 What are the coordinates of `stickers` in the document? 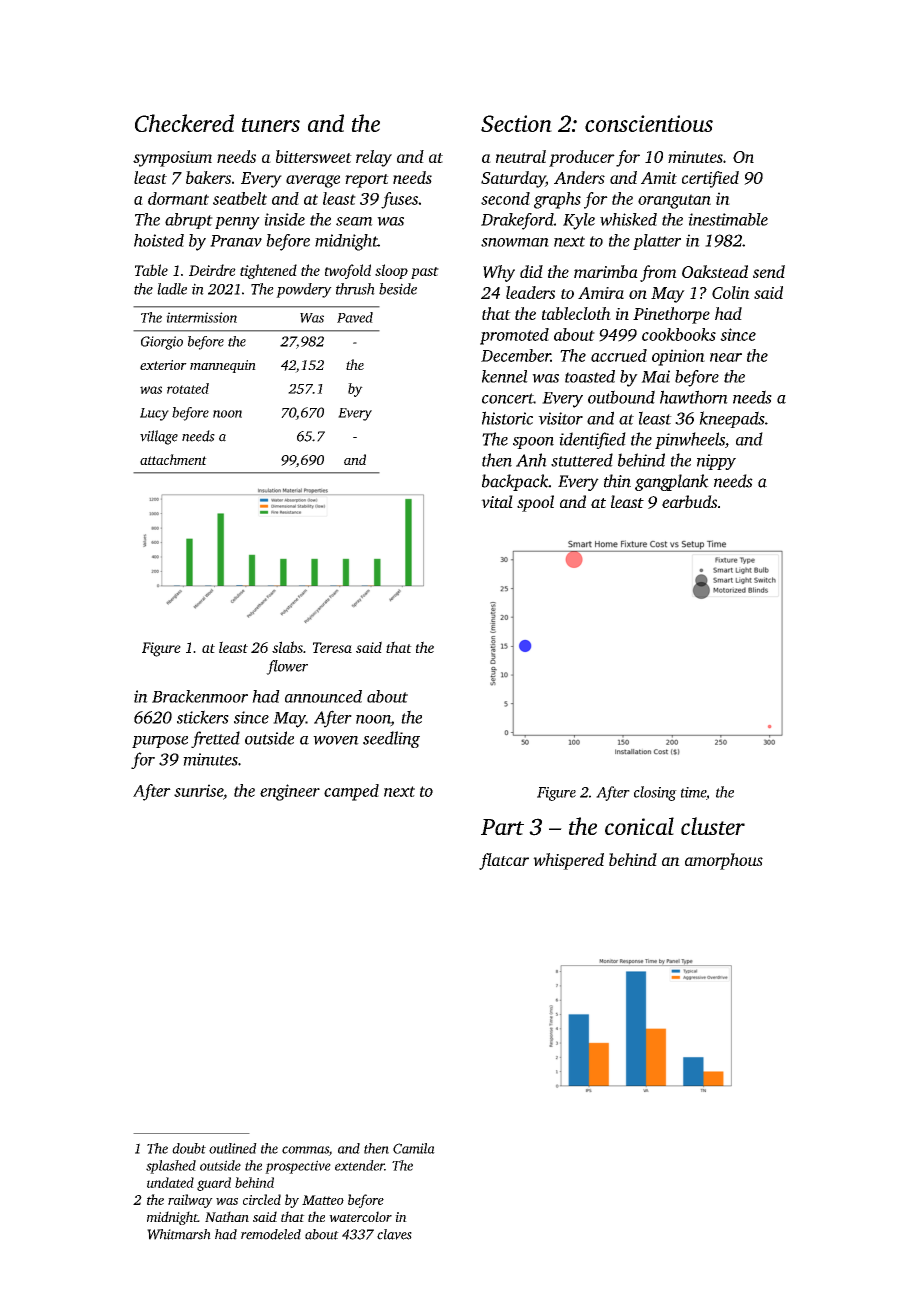 It's located at (203, 717).
